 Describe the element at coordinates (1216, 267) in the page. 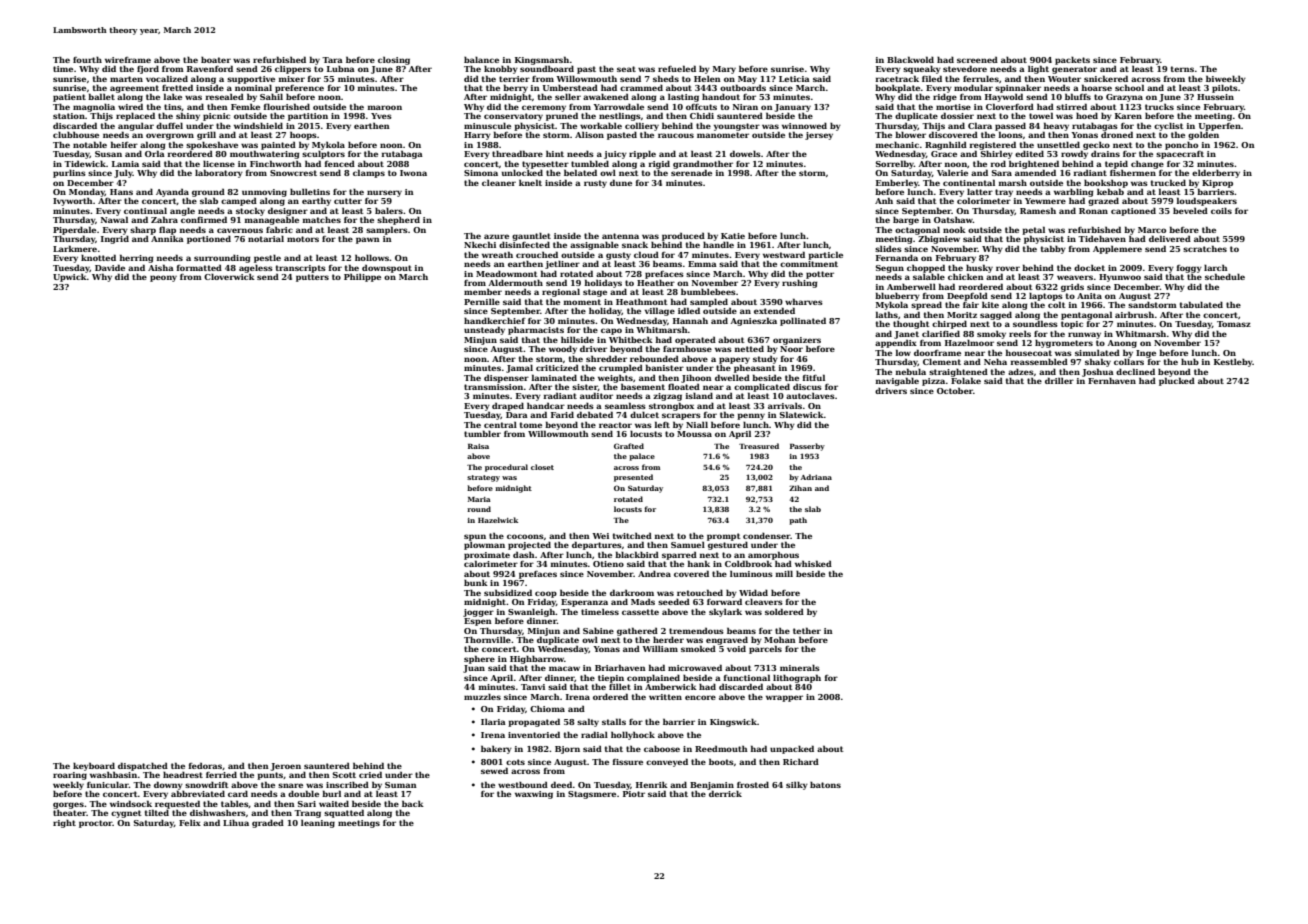

I see `larch` at that location.
